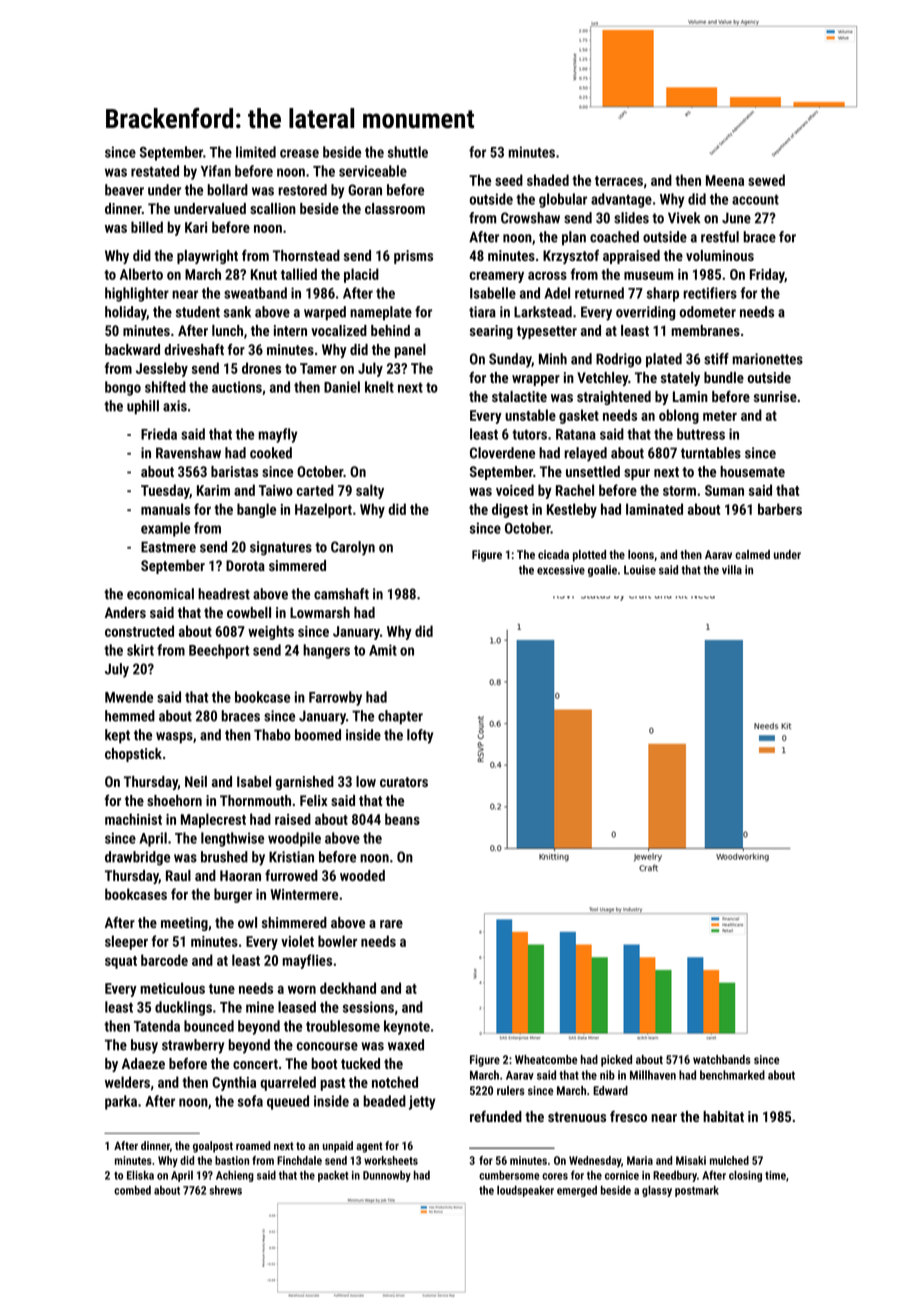  What do you see at coordinates (273, 208) in the screenshot?
I see `scallion` at bounding box center [273, 208].
